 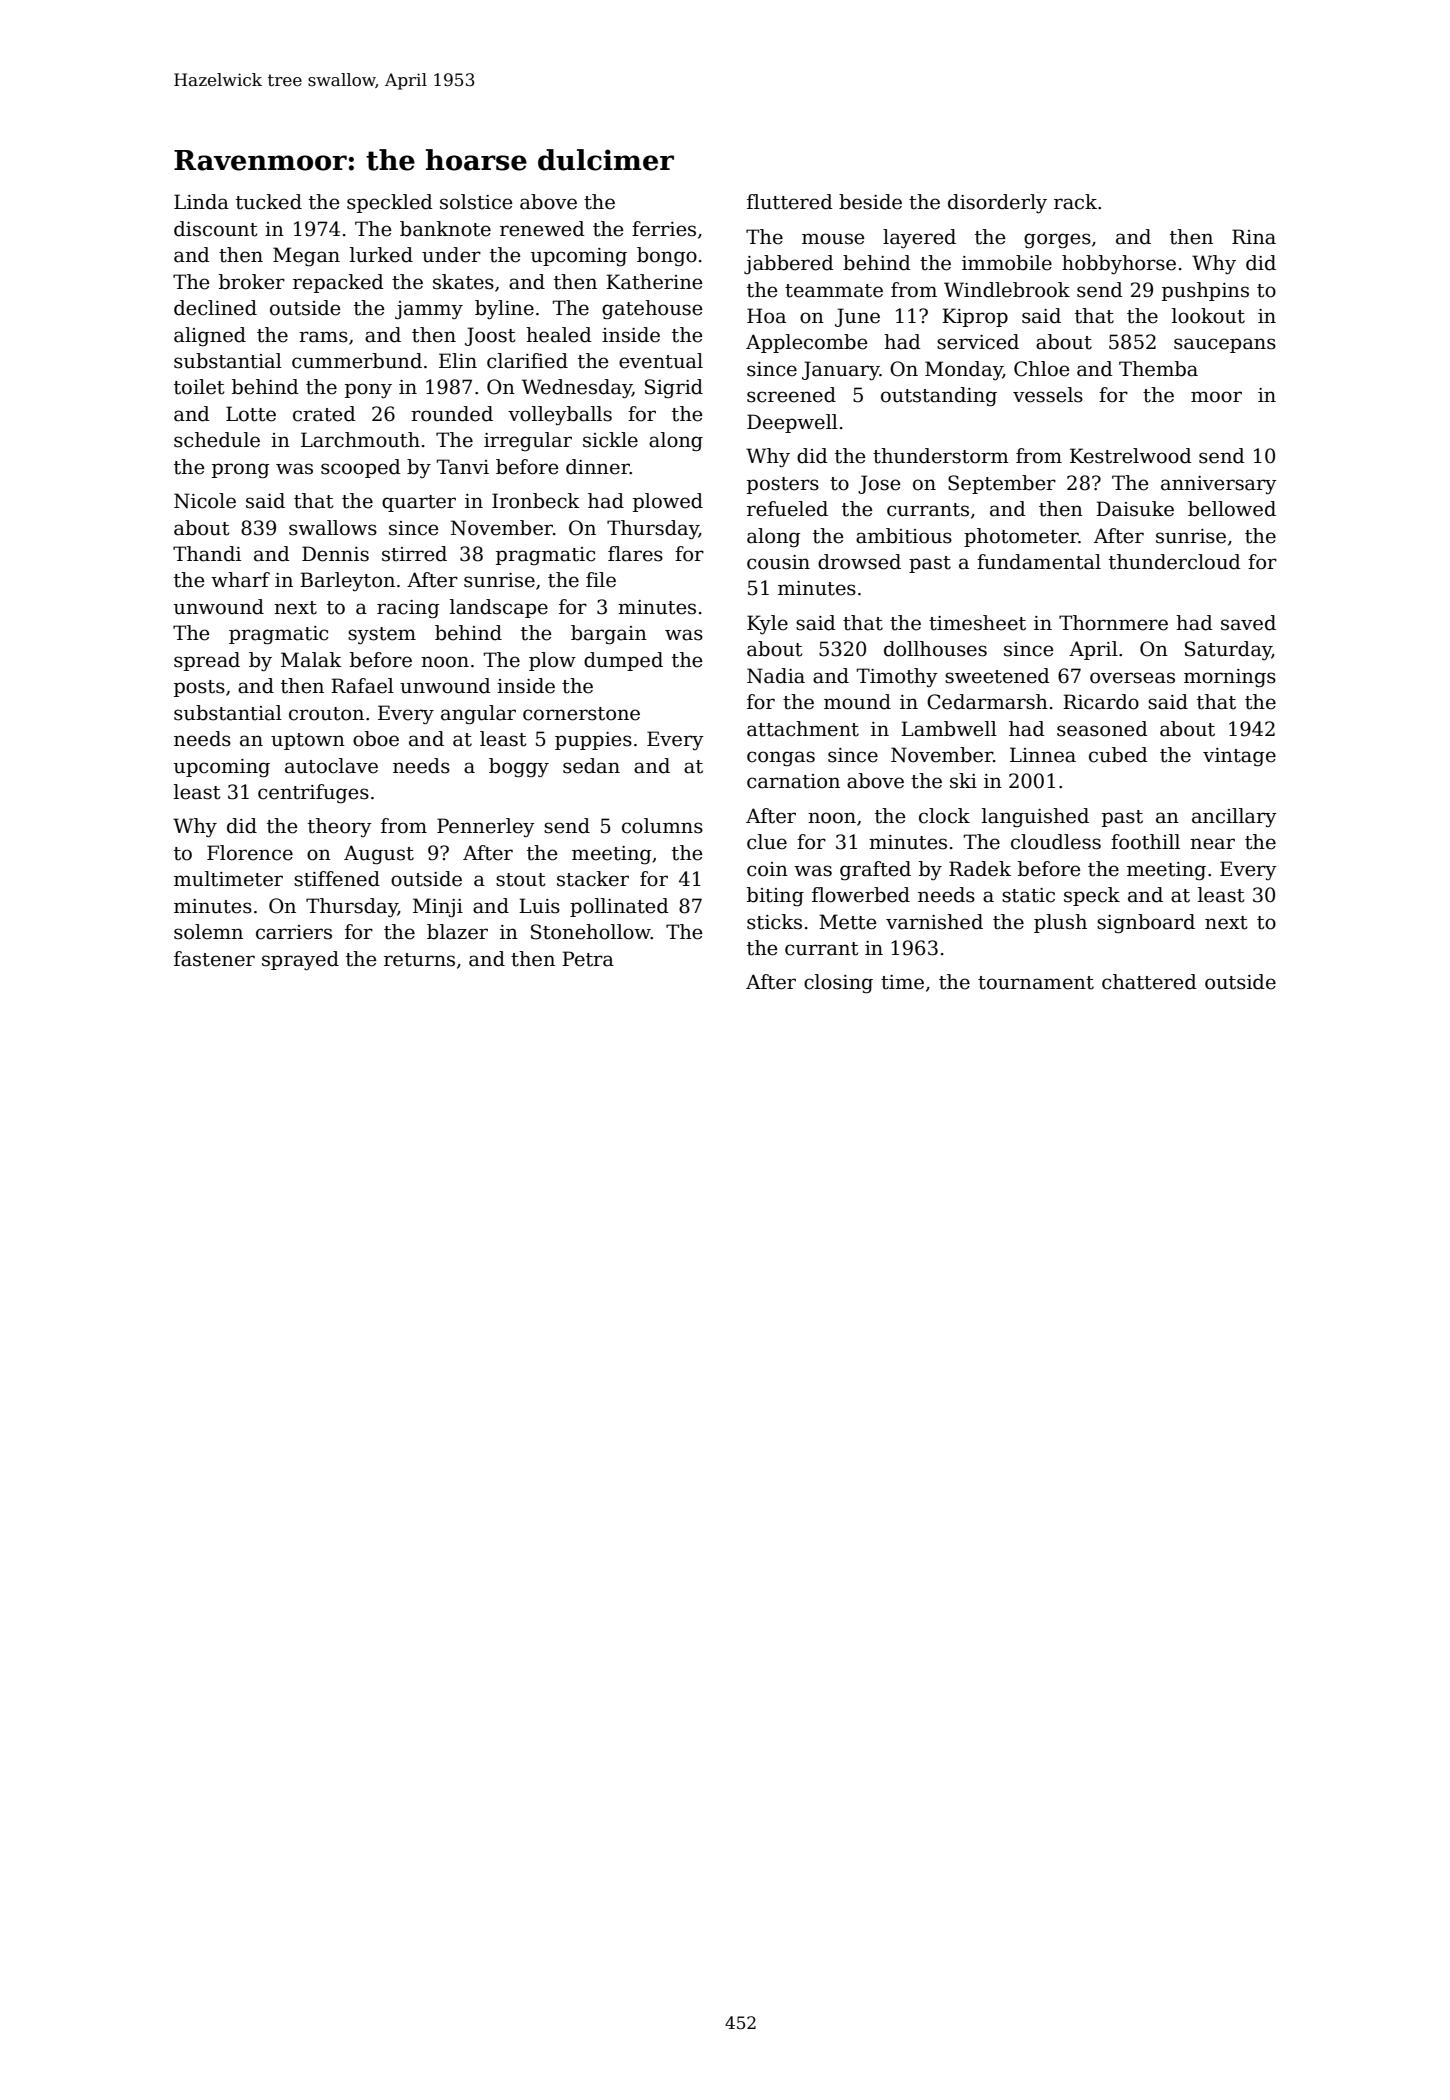 What do you see at coordinates (997, 204) in the screenshot?
I see `disorderly` at bounding box center [997, 204].
